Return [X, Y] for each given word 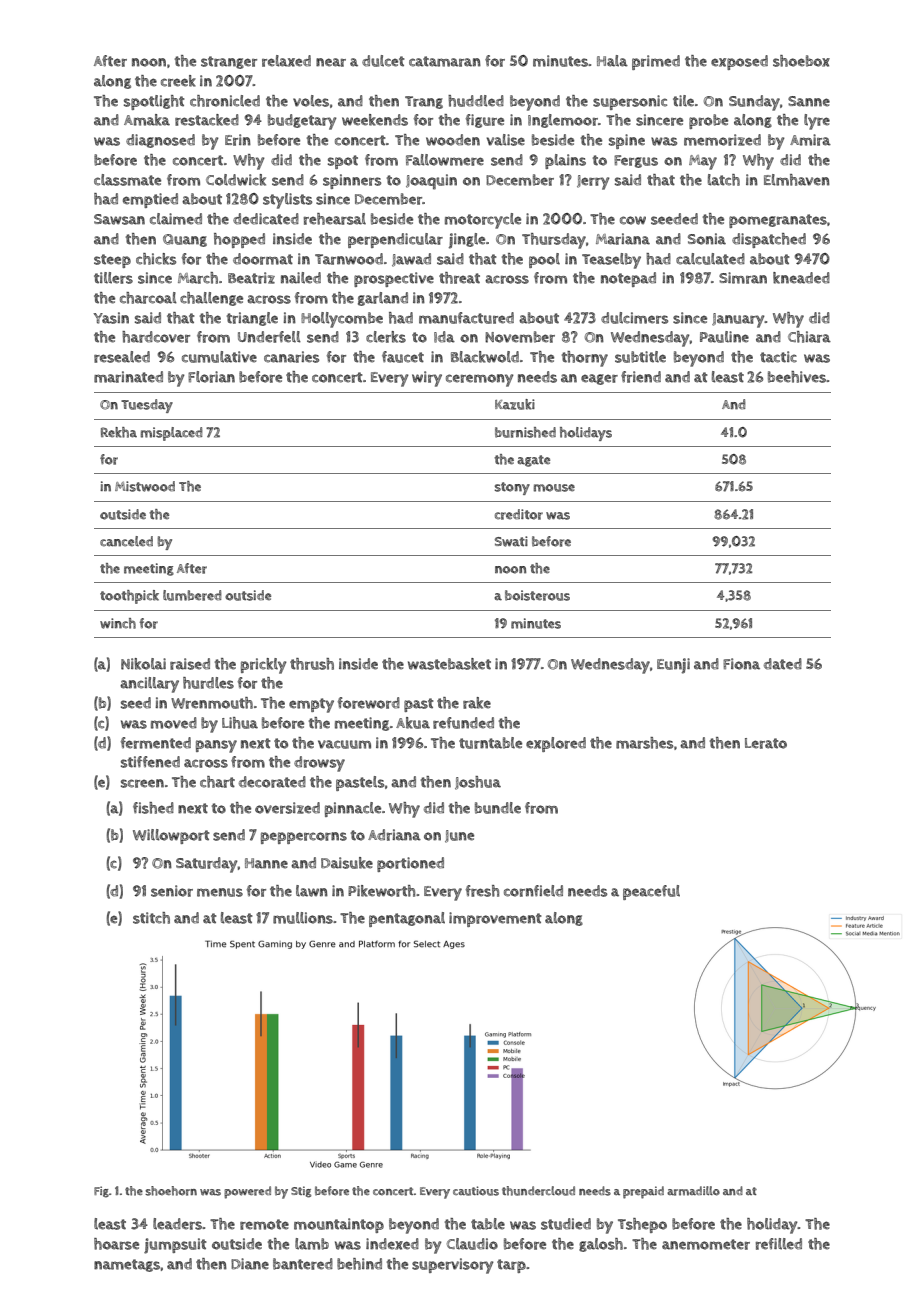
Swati [511, 541]
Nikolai [143, 664]
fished [153, 808]
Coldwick [236, 180]
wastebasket [449, 664]
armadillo [693, 1191]
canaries [291, 357]
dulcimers [634, 318]
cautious [476, 1191]
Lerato [766, 743]
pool [544, 260]
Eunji [673, 666]
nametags [127, 1265]
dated [783, 664]
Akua [413, 723]
